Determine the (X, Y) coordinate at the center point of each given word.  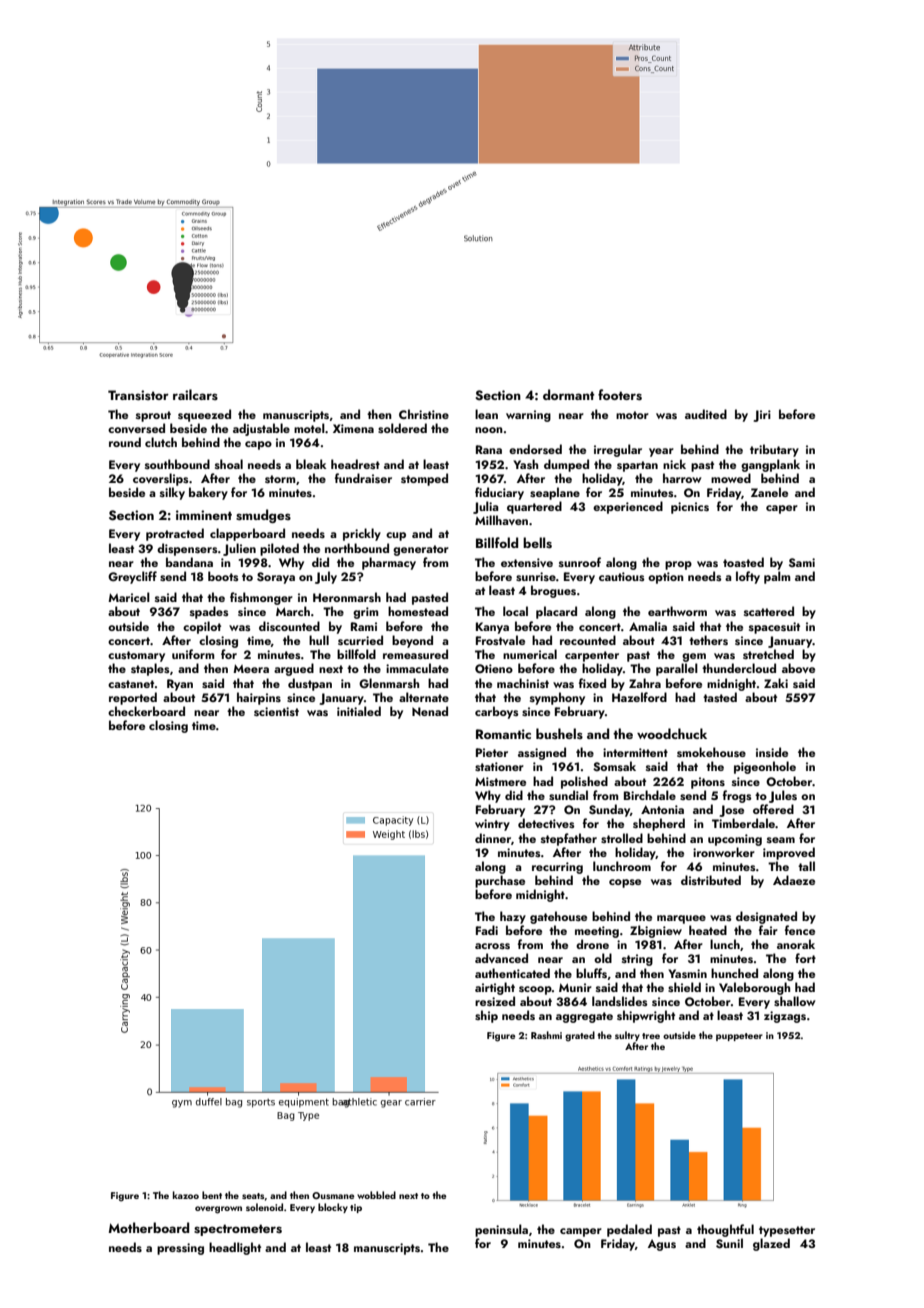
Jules (783, 796)
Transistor (138, 395)
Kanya (492, 628)
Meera (251, 668)
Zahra (645, 683)
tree (651, 1036)
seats (253, 1196)
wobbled (376, 1195)
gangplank (770, 465)
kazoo (186, 1195)
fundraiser (363, 478)
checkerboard (146, 711)
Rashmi (546, 1035)
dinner (493, 838)
